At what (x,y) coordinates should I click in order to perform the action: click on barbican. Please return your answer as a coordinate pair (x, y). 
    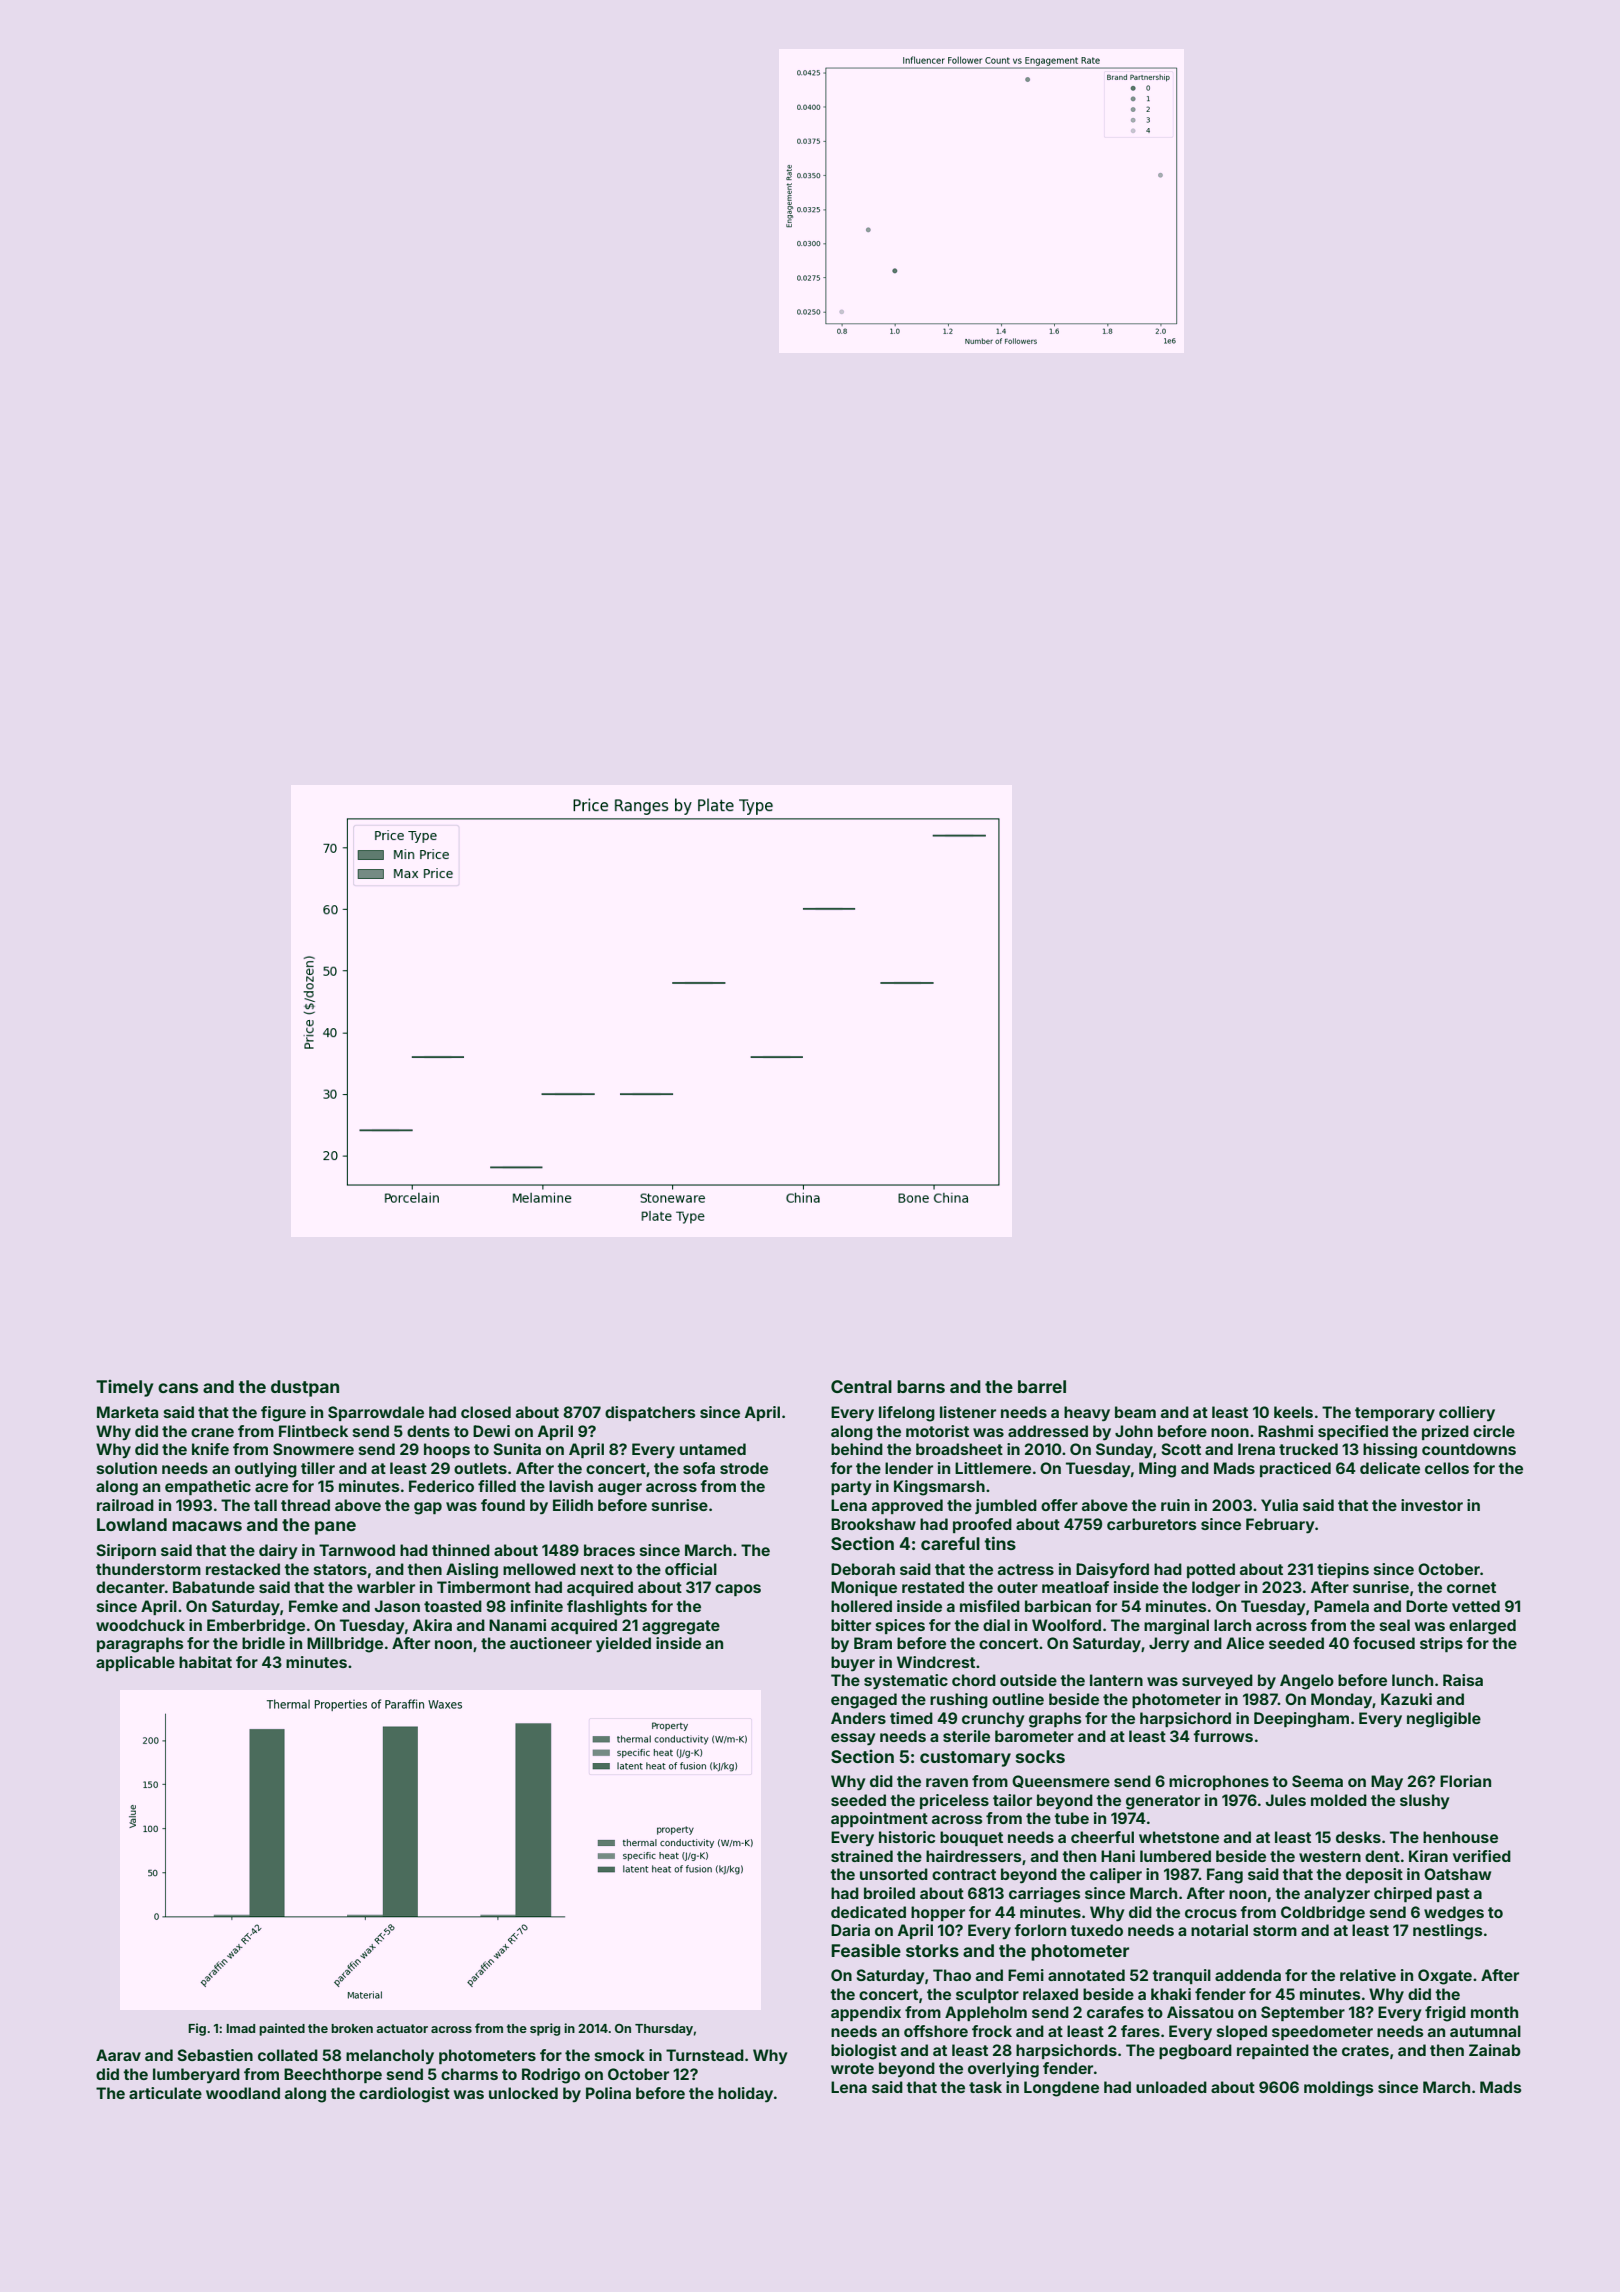
    Looking at the image, I should click on (1058, 1606).
